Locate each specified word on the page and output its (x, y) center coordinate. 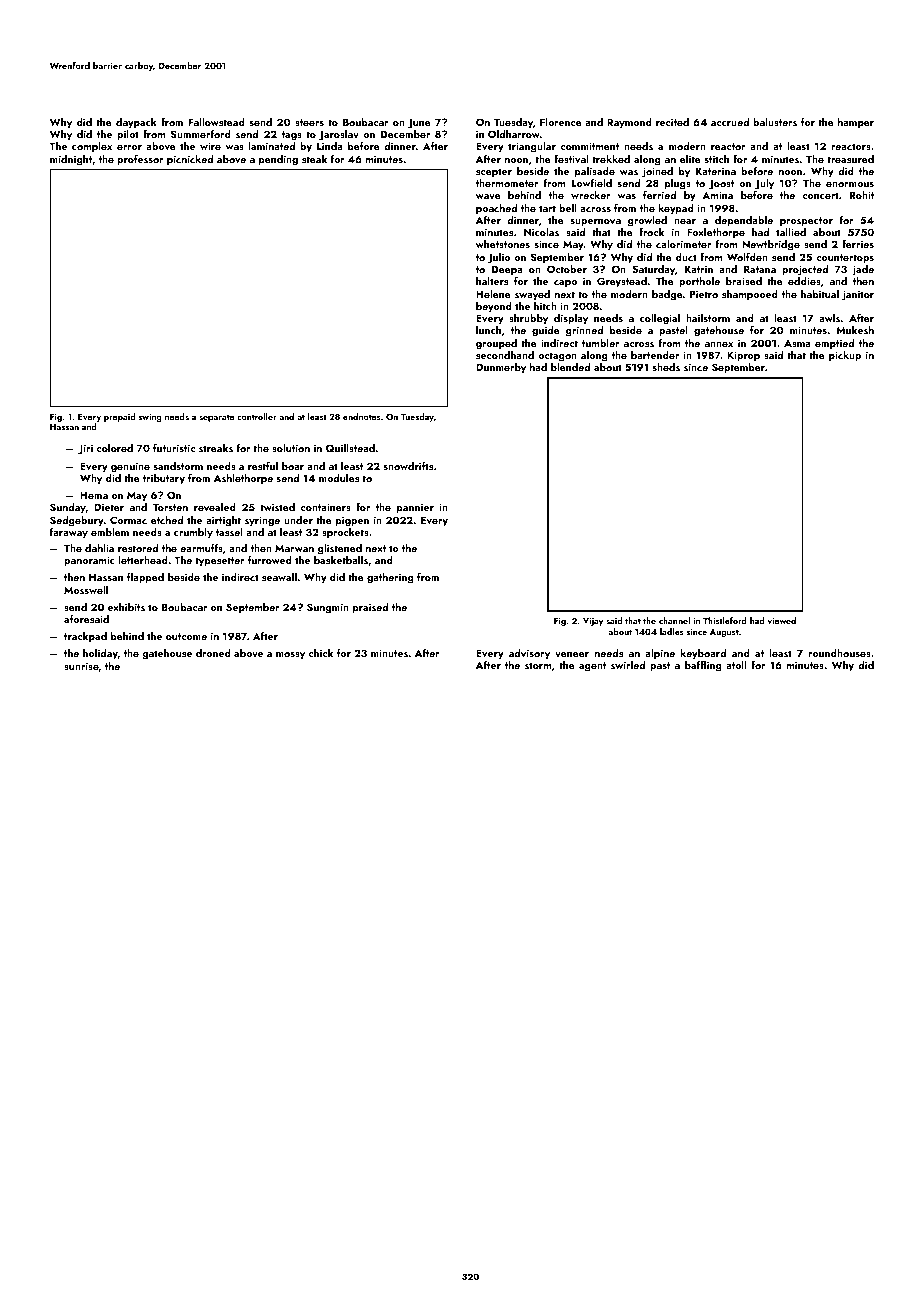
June (419, 123)
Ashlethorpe (243, 479)
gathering (390, 578)
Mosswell (86, 590)
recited (672, 122)
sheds (666, 367)
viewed (782, 620)
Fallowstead (217, 122)
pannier (415, 508)
